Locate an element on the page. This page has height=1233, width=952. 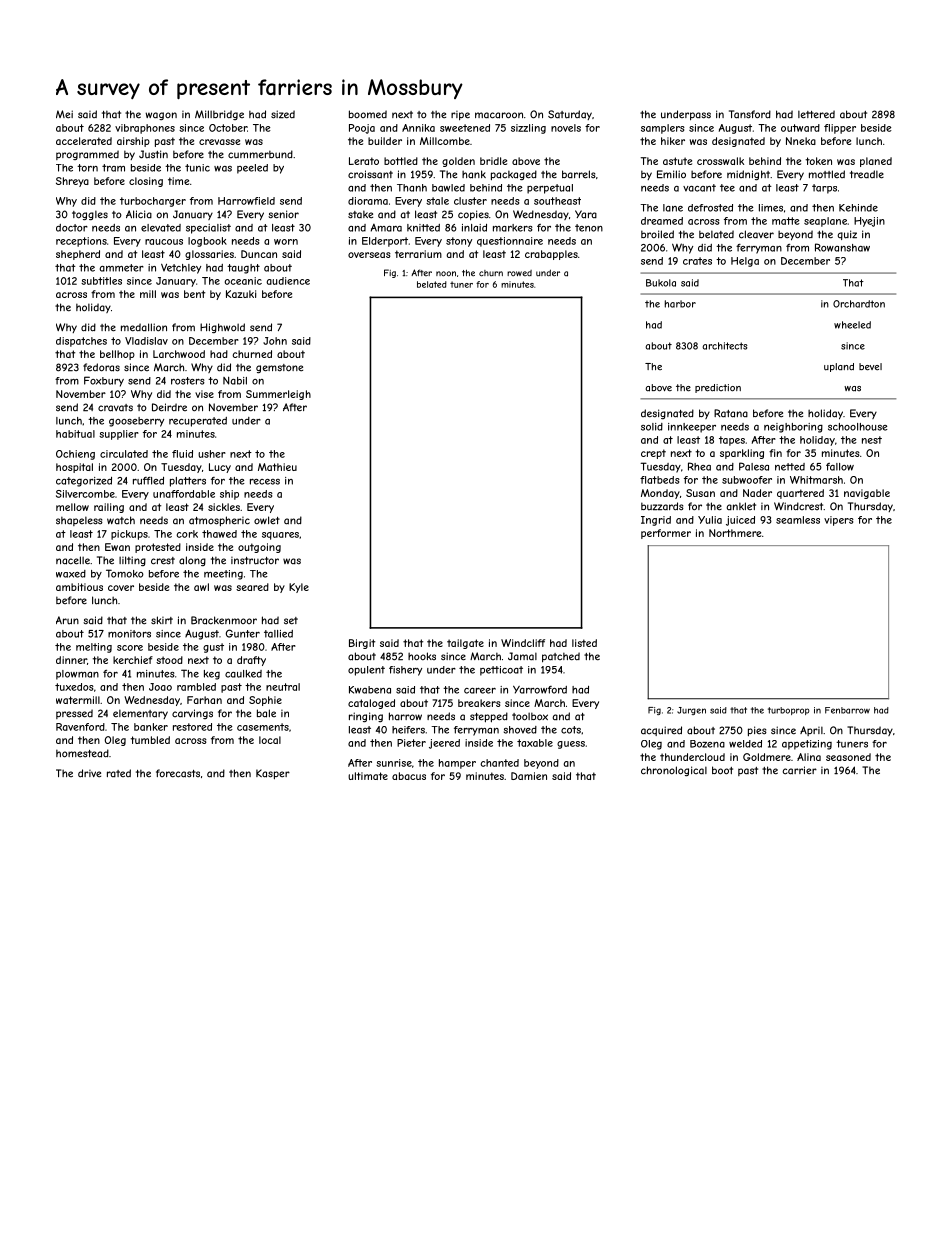
mellow is located at coordinates (72, 507).
